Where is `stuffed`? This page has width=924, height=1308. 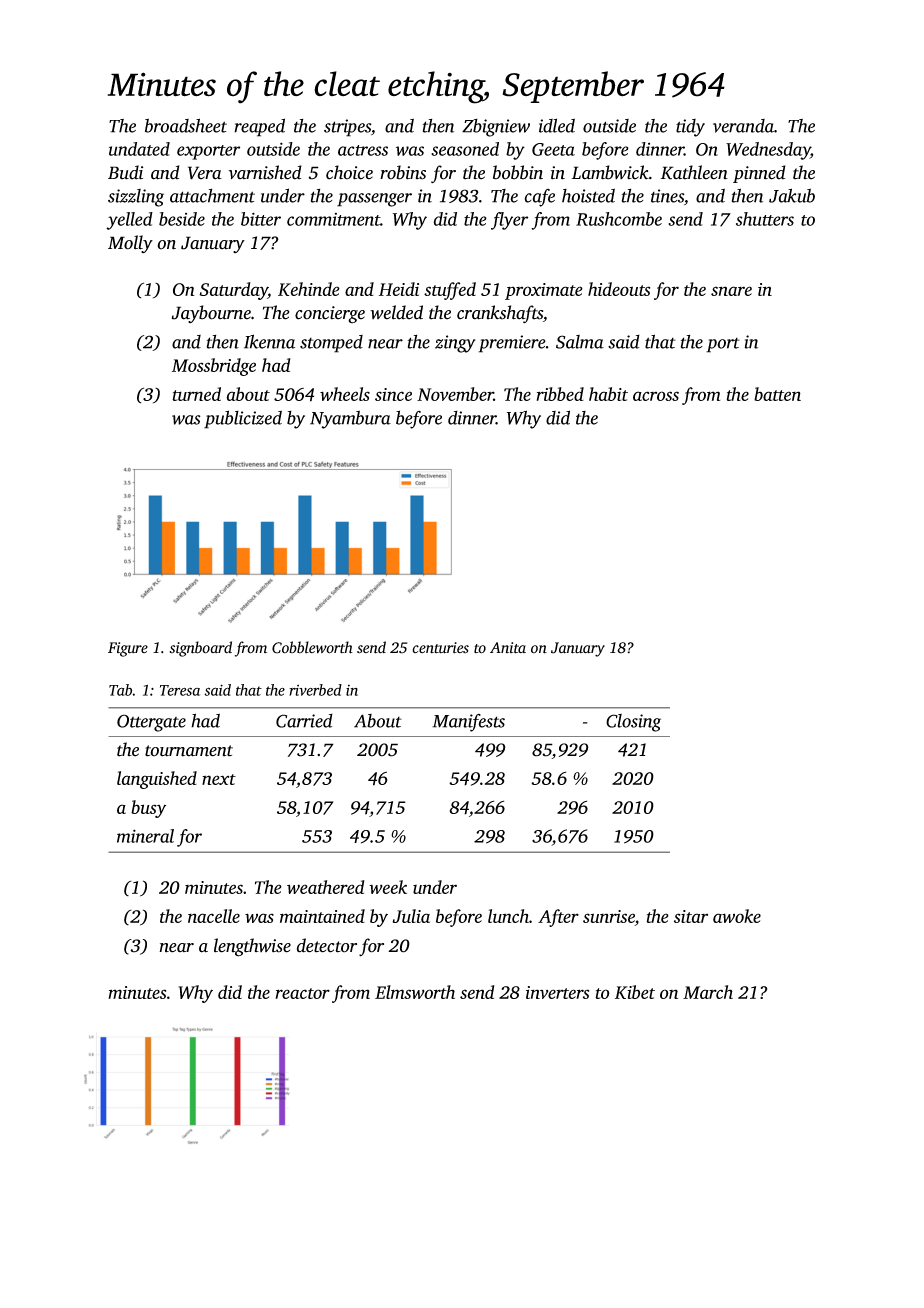
stuffed is located at coordinates (450, 291).
